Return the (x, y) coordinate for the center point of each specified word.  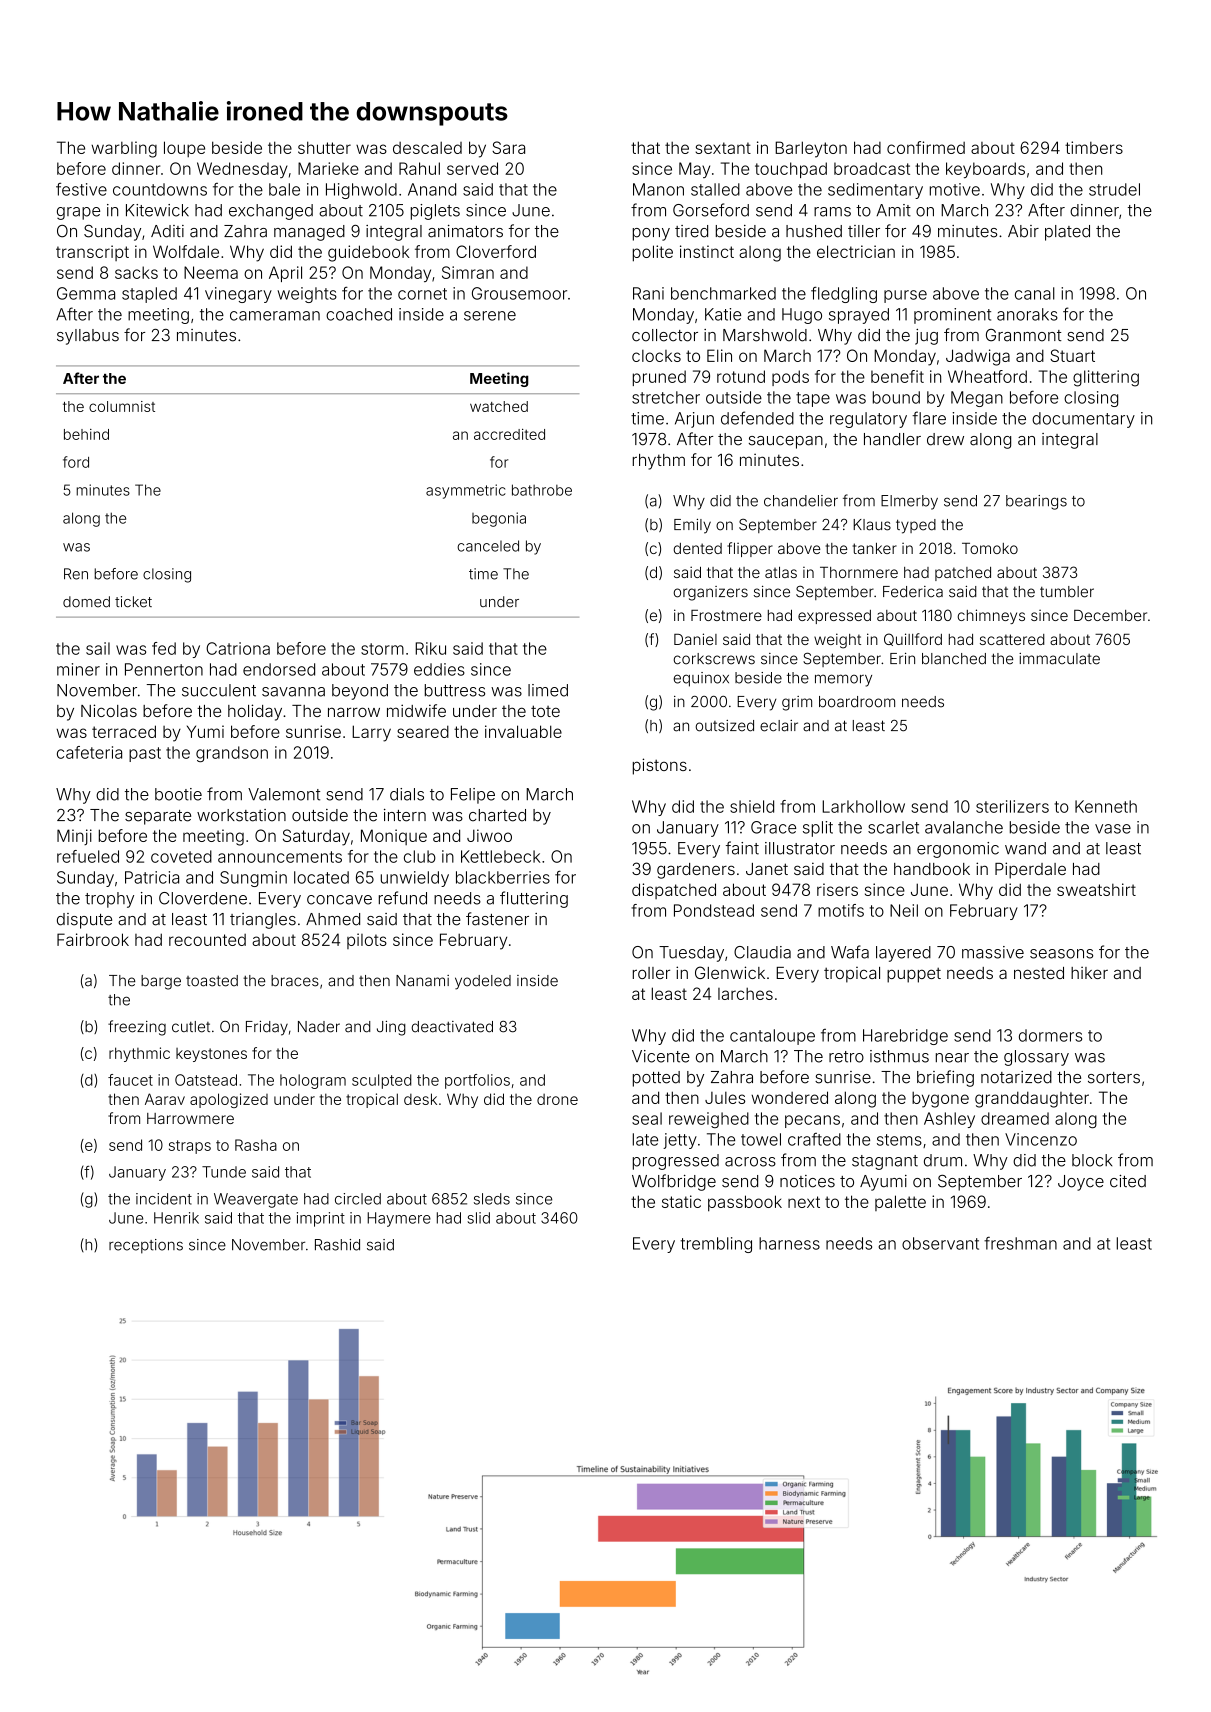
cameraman (275, 316)
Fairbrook (93, 939)
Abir (1023, 231)
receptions (146, 1246)
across (750, 1162)
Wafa (850, 952)
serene (490, 316)
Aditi (167, 231)
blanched (954, 659)
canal (1035, 293)
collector (665, 335)
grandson (232, 754)
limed (548, 690)
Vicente (661, 1056)
